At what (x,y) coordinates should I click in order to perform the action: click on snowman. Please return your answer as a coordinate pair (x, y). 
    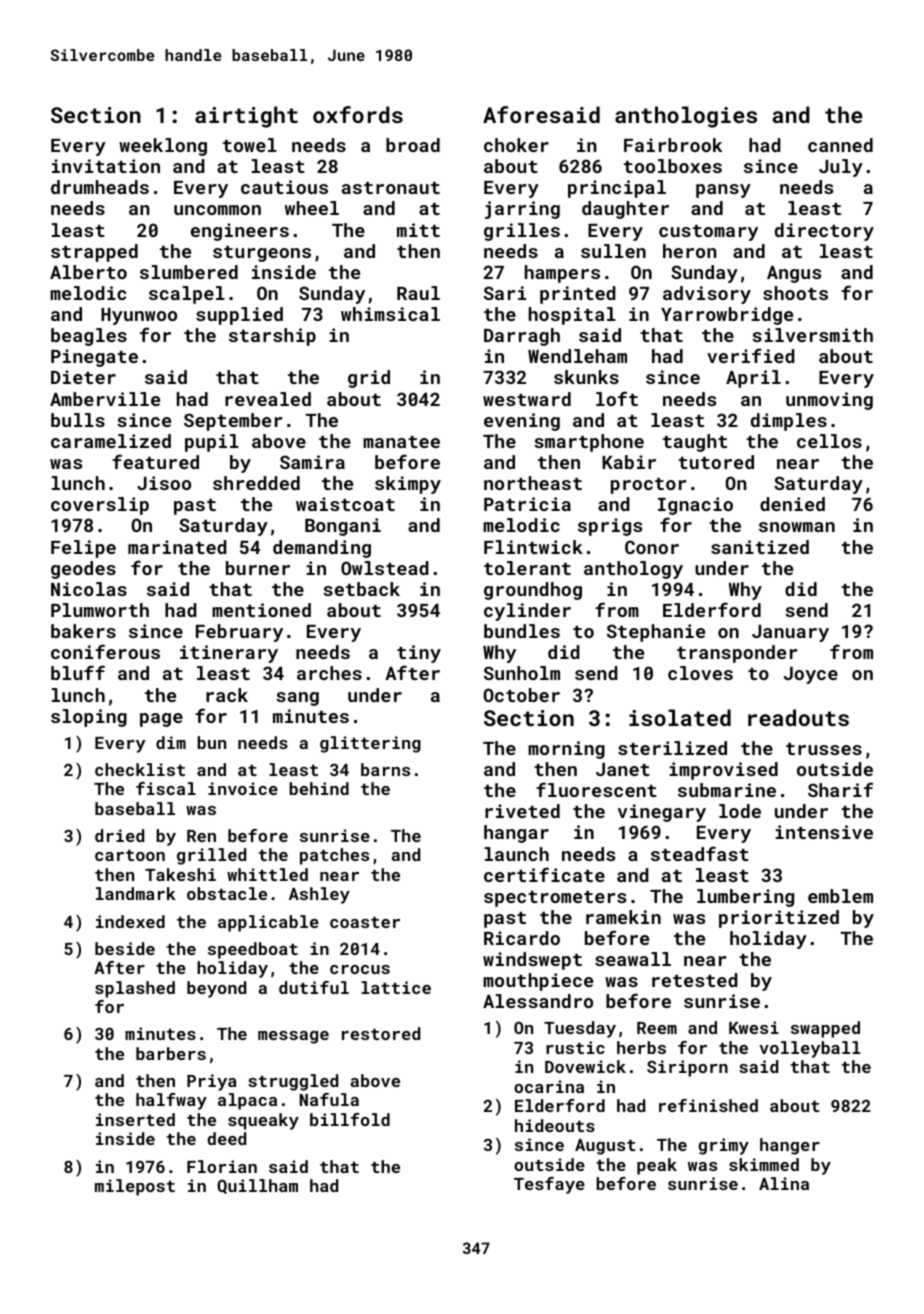
    Looking at the image, I should click on (797, 527).
